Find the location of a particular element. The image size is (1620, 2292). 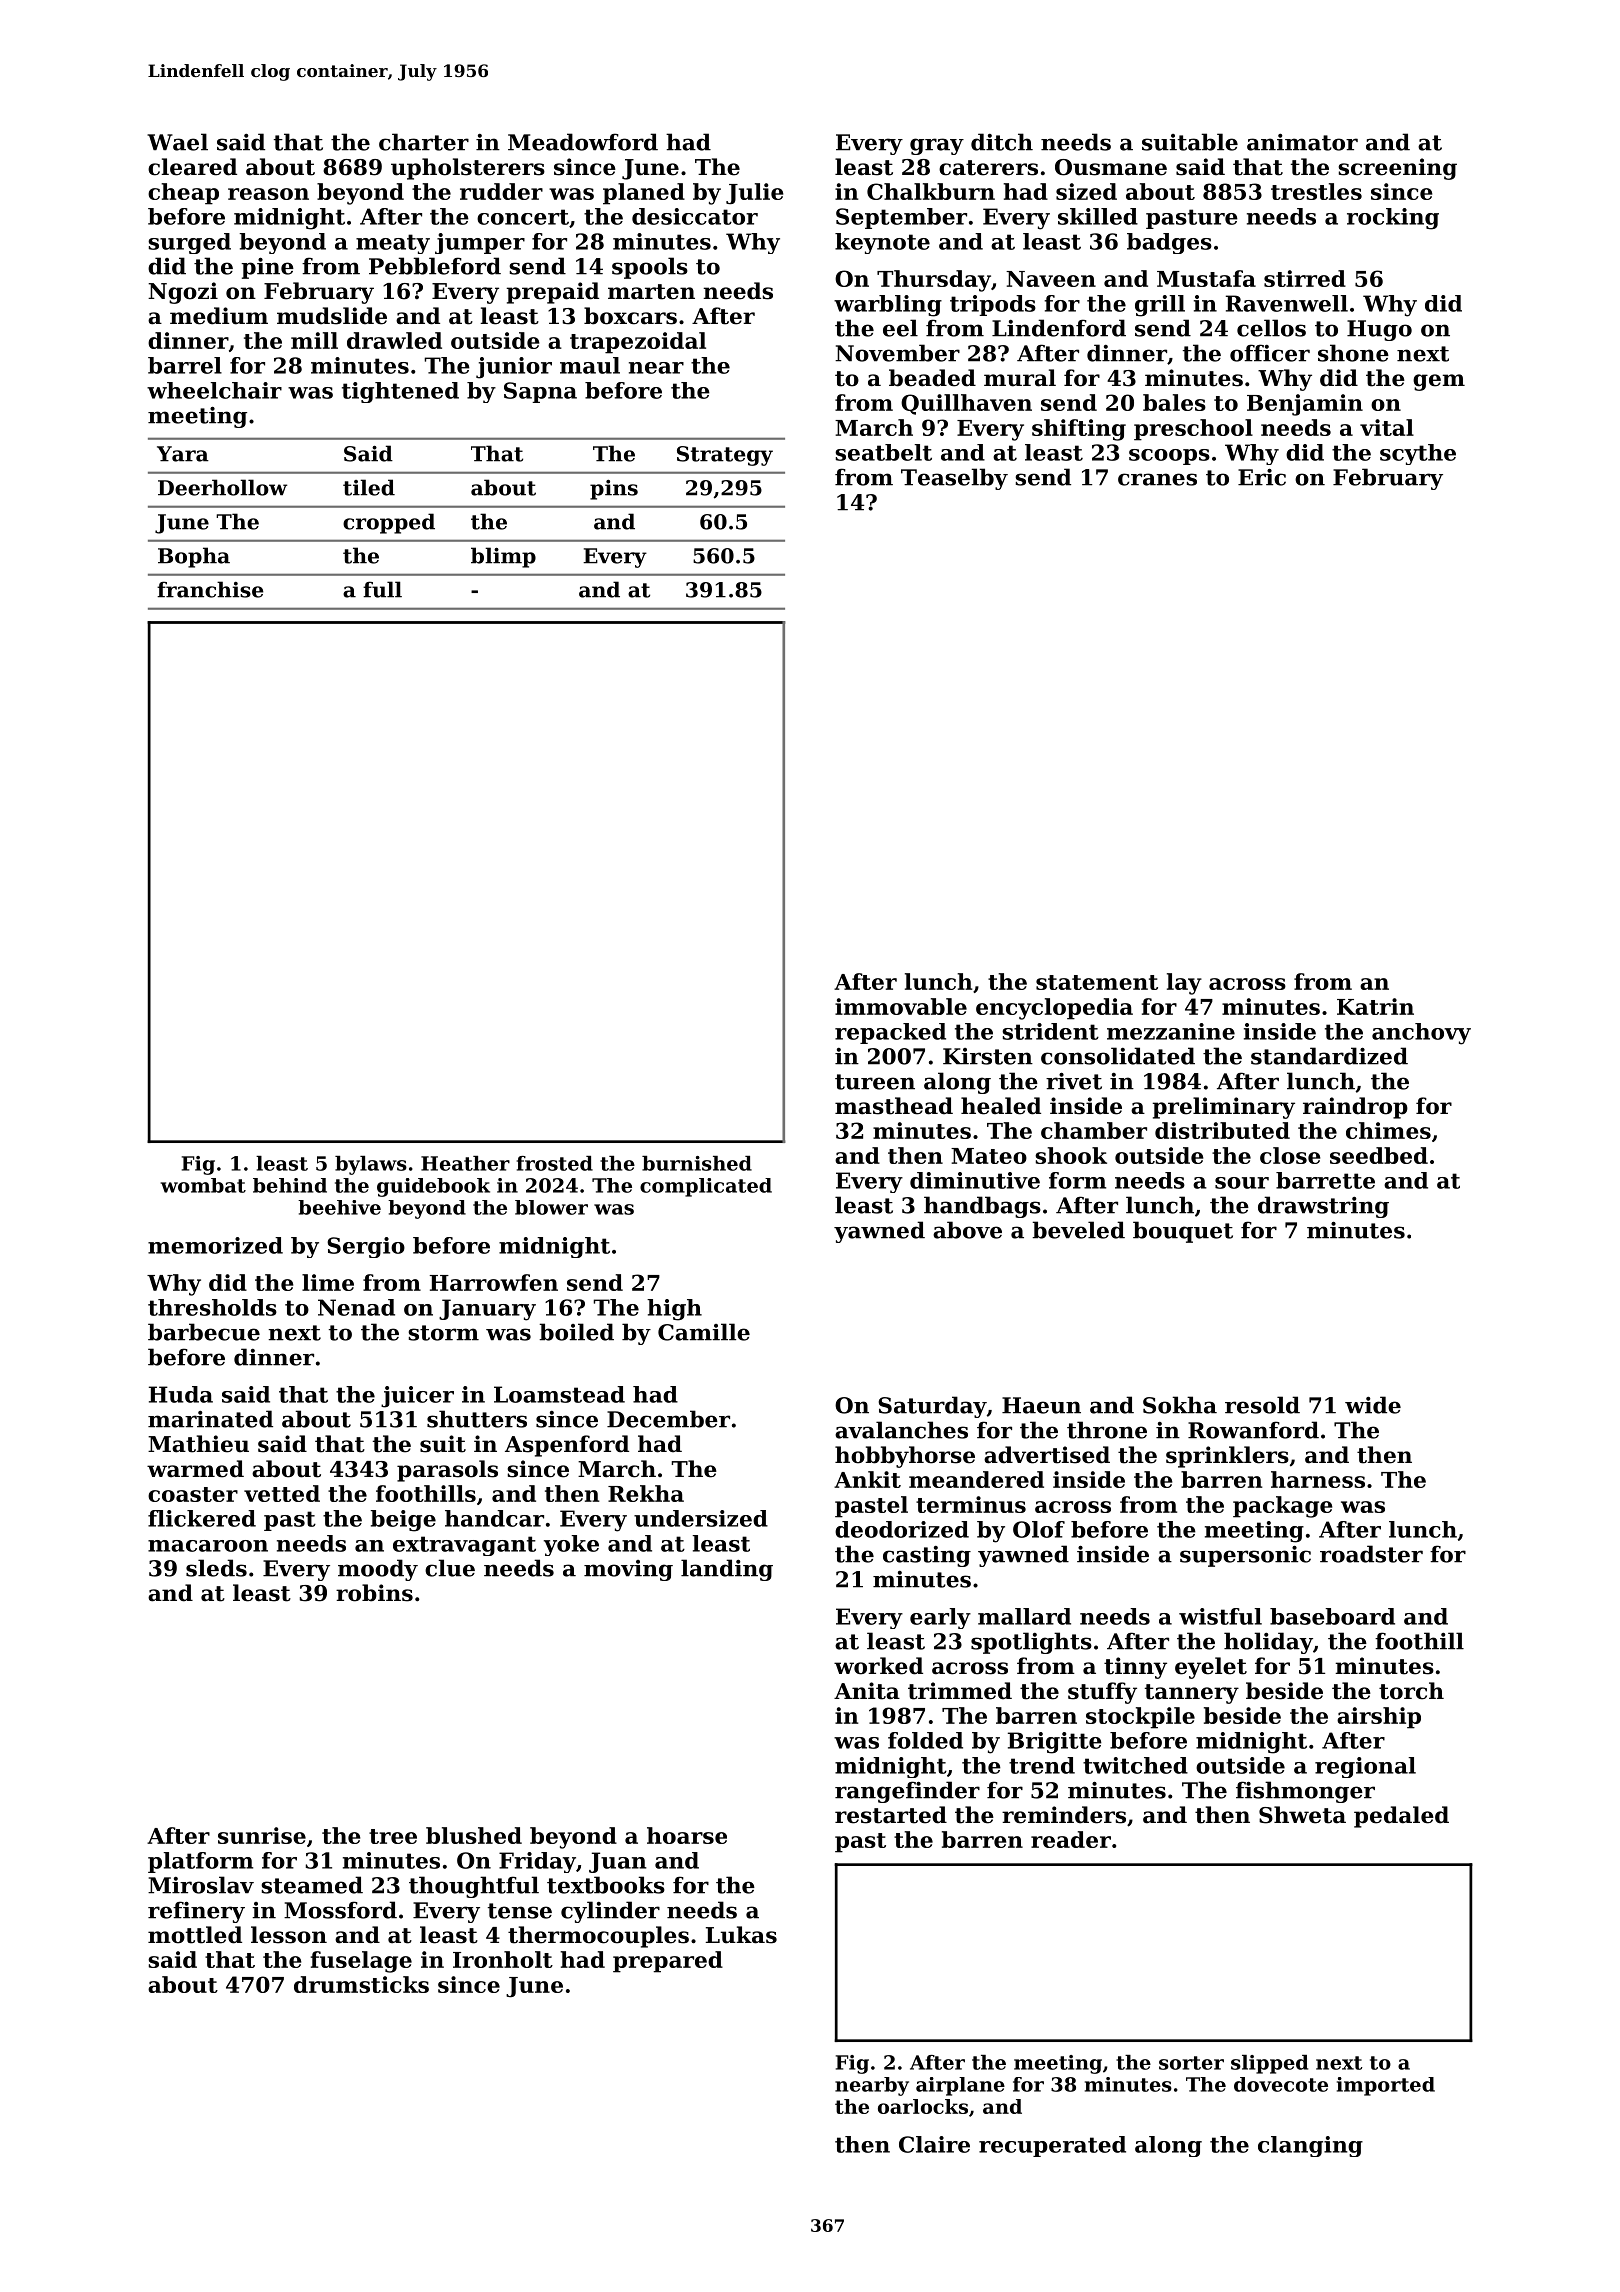

hobbyhorse is located at coordinates (905, 1457).
